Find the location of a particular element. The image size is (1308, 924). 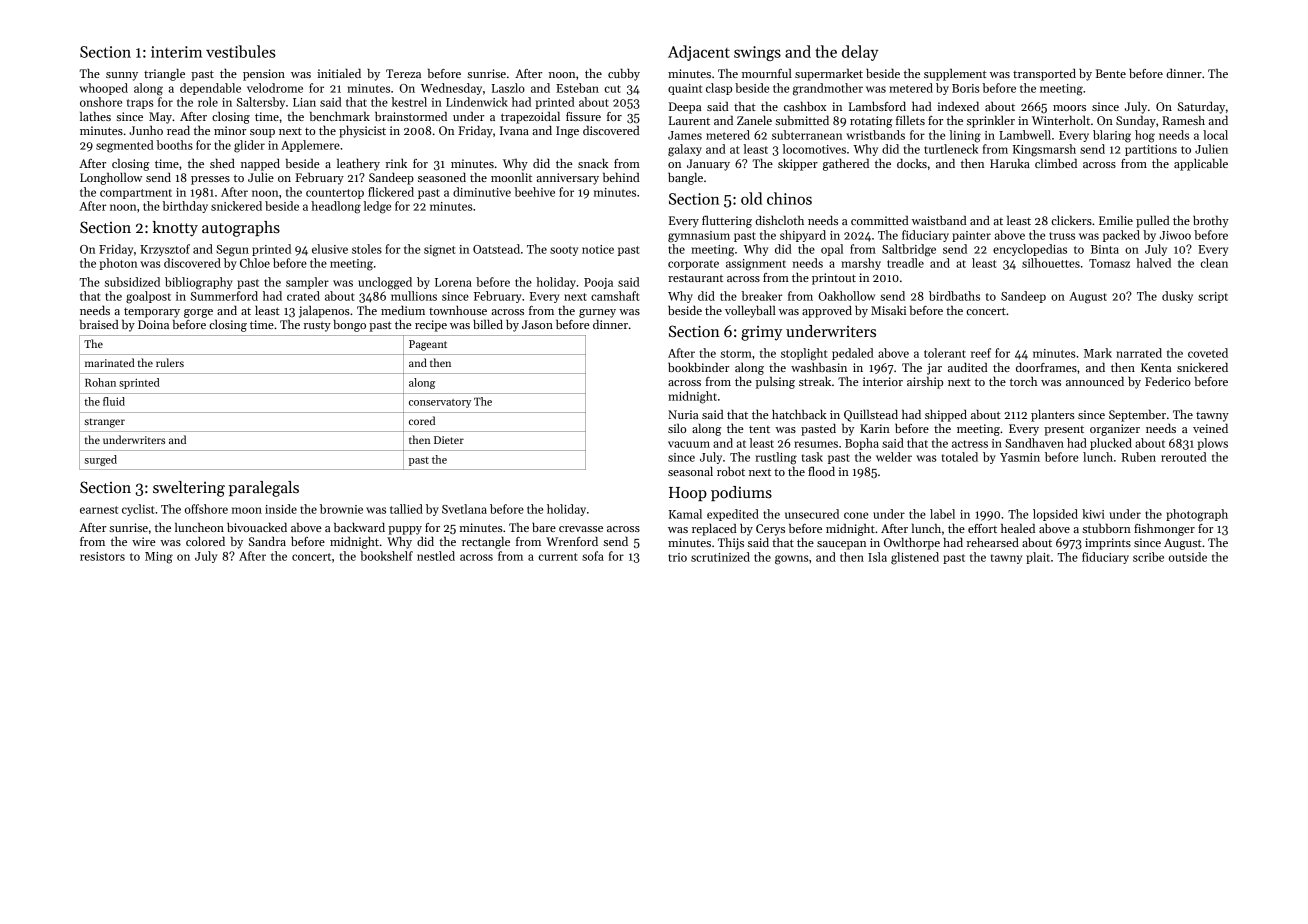

Emilie is located at coordinates (1116, 220).
